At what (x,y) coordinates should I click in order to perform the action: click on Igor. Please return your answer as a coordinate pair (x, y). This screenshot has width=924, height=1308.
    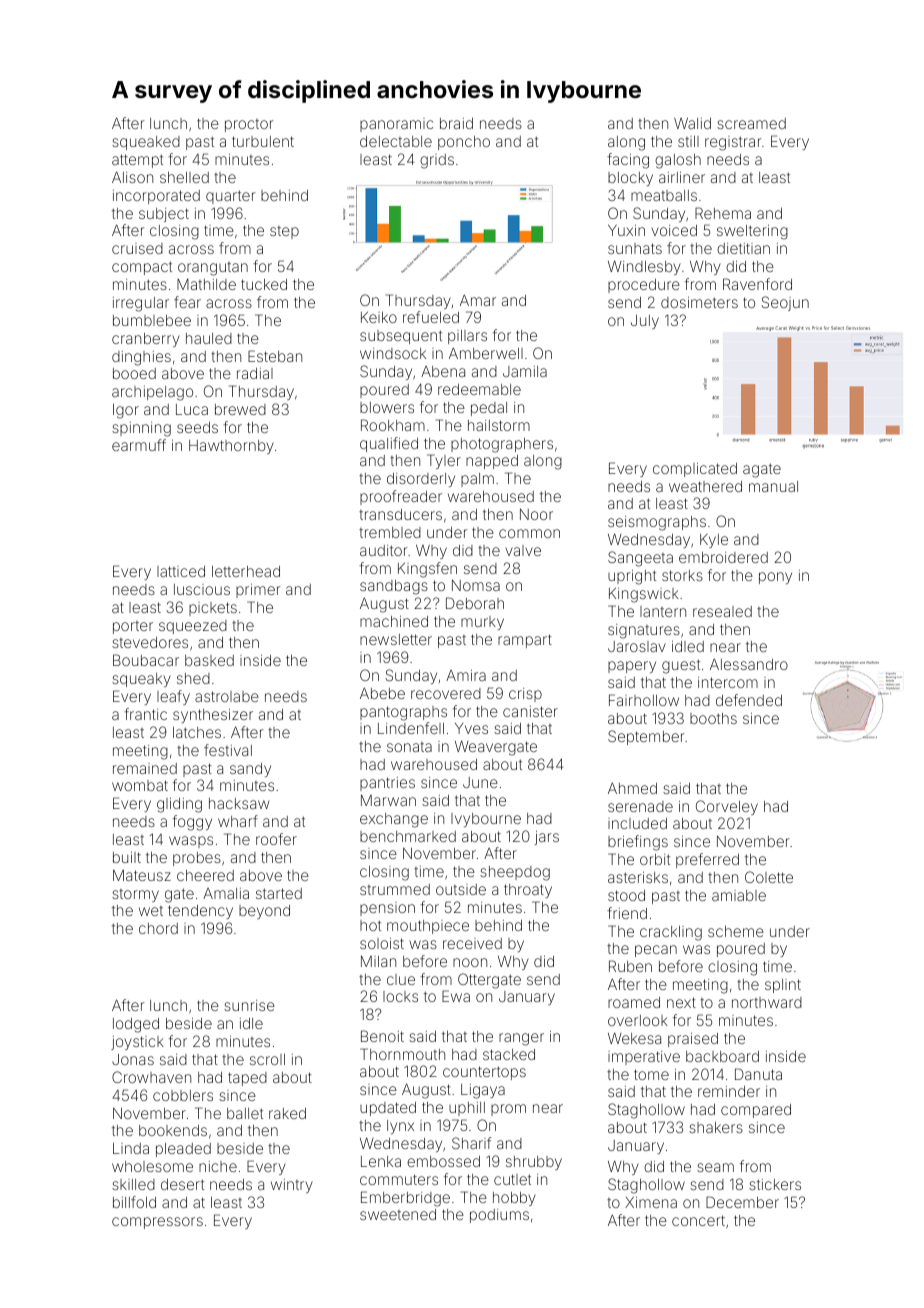
    Looking at the image, I should click on (126, 411).
